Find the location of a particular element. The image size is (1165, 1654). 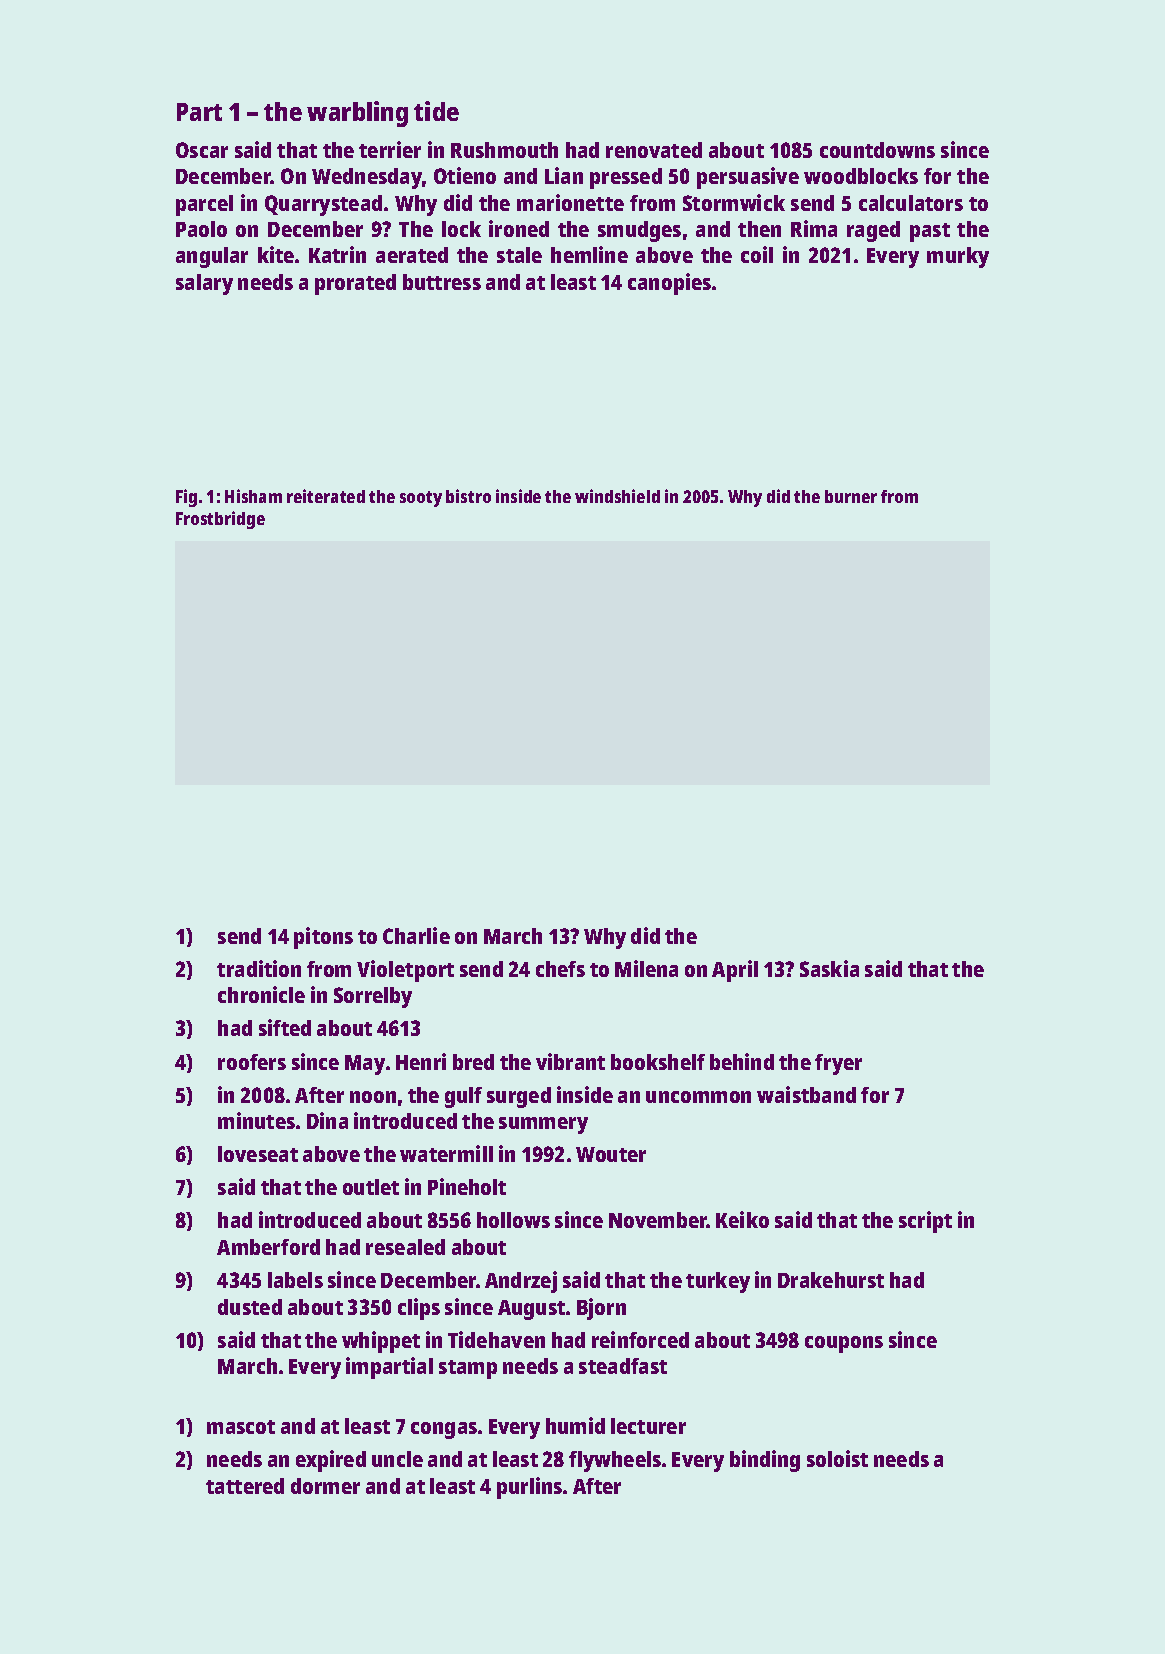

countdowns is located at coordinates (877, 150).
